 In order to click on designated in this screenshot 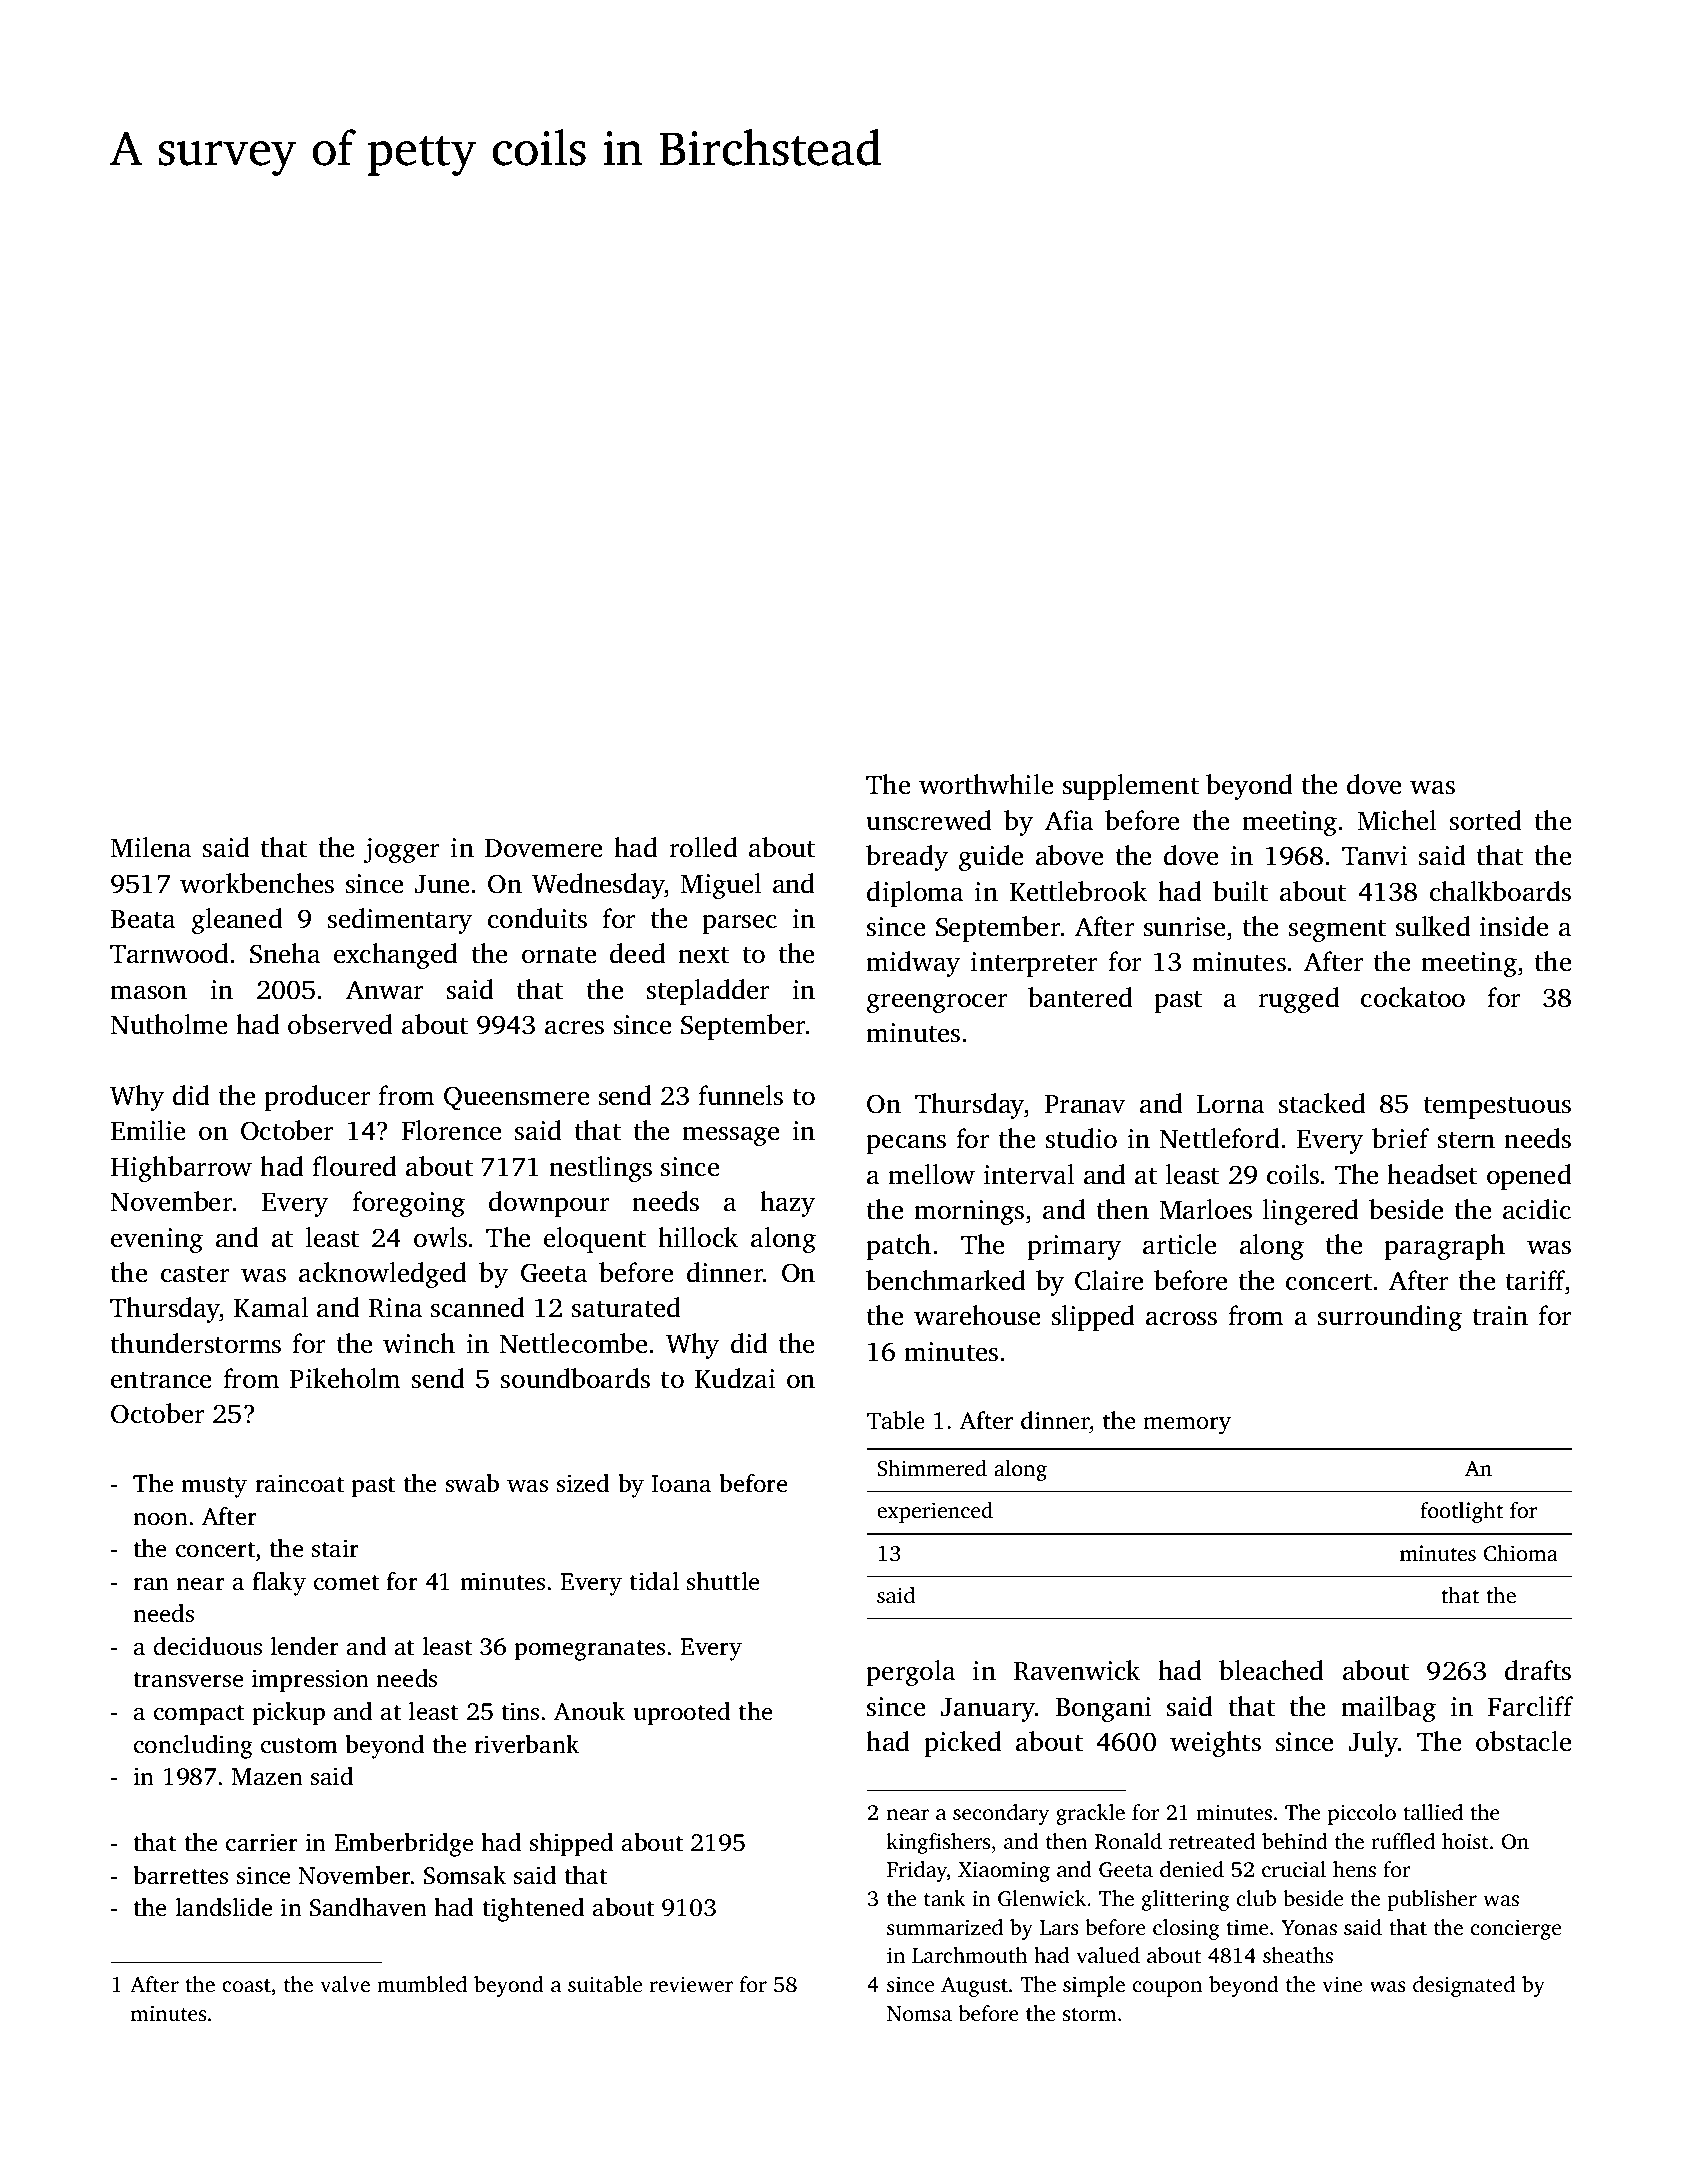, I will do `click(1464, 1986)`.
